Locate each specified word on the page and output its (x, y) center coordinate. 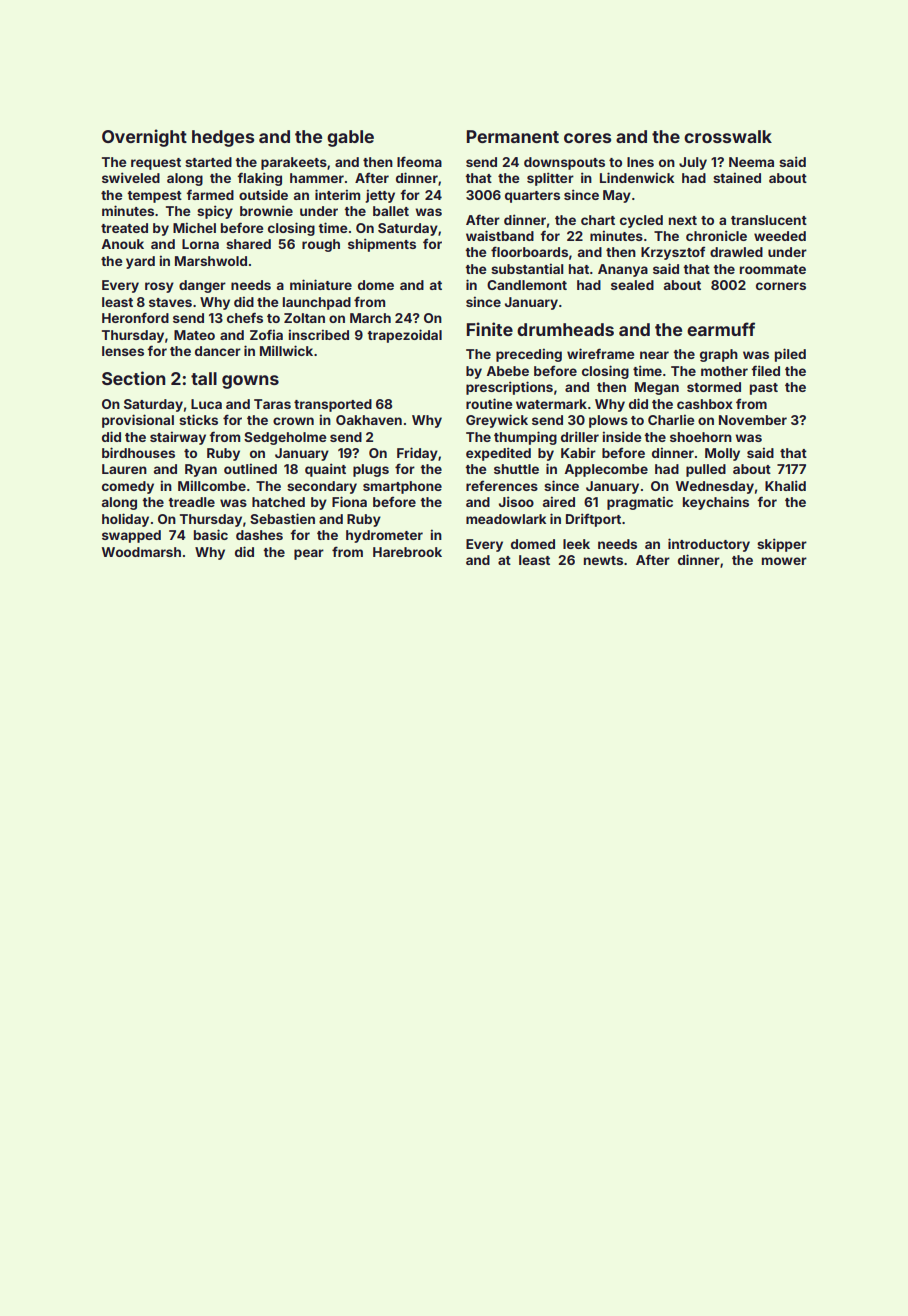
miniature (321, 284)
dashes (259, 535)
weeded (780, 236)
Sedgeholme (285, 438)
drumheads (565, 329)
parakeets (294, 163)
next (683, 220)
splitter (550, 179)
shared (248, 244)
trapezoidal (404, 336)
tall (204, 378)
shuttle (516, 469)
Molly (722, 454)
